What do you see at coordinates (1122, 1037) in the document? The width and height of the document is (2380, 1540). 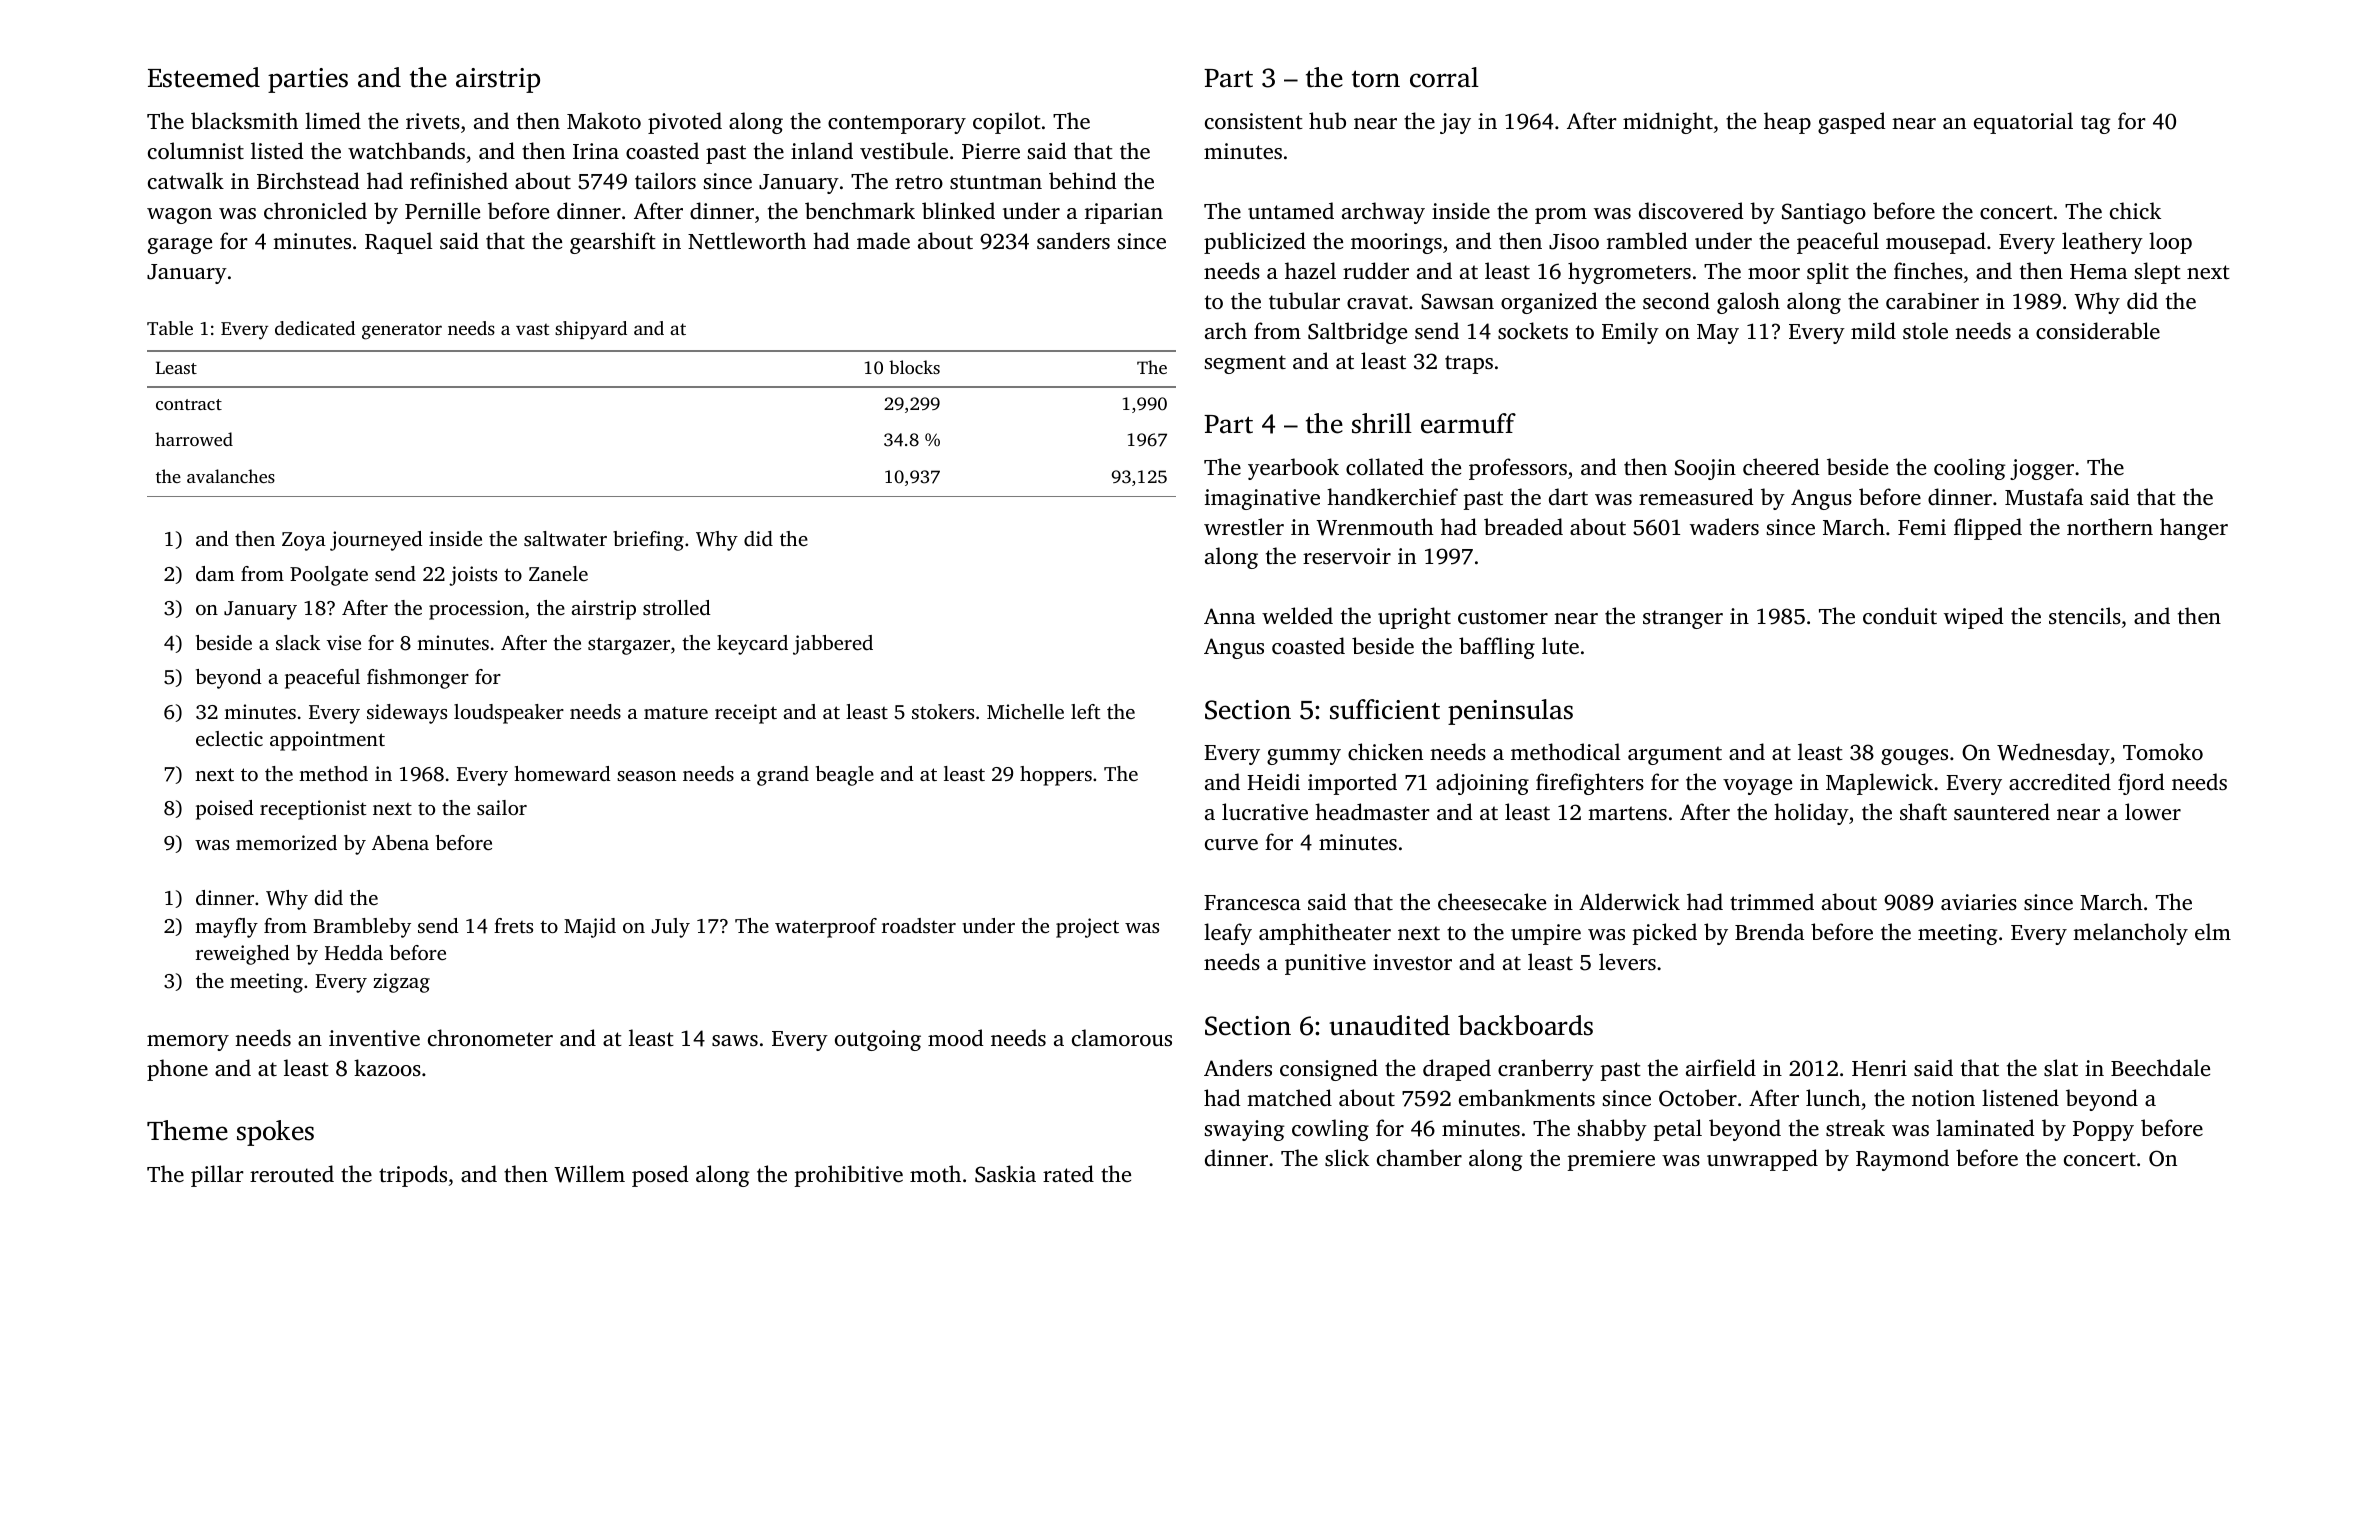 I see `clamorous` at bounding box center [1122, 1037].
